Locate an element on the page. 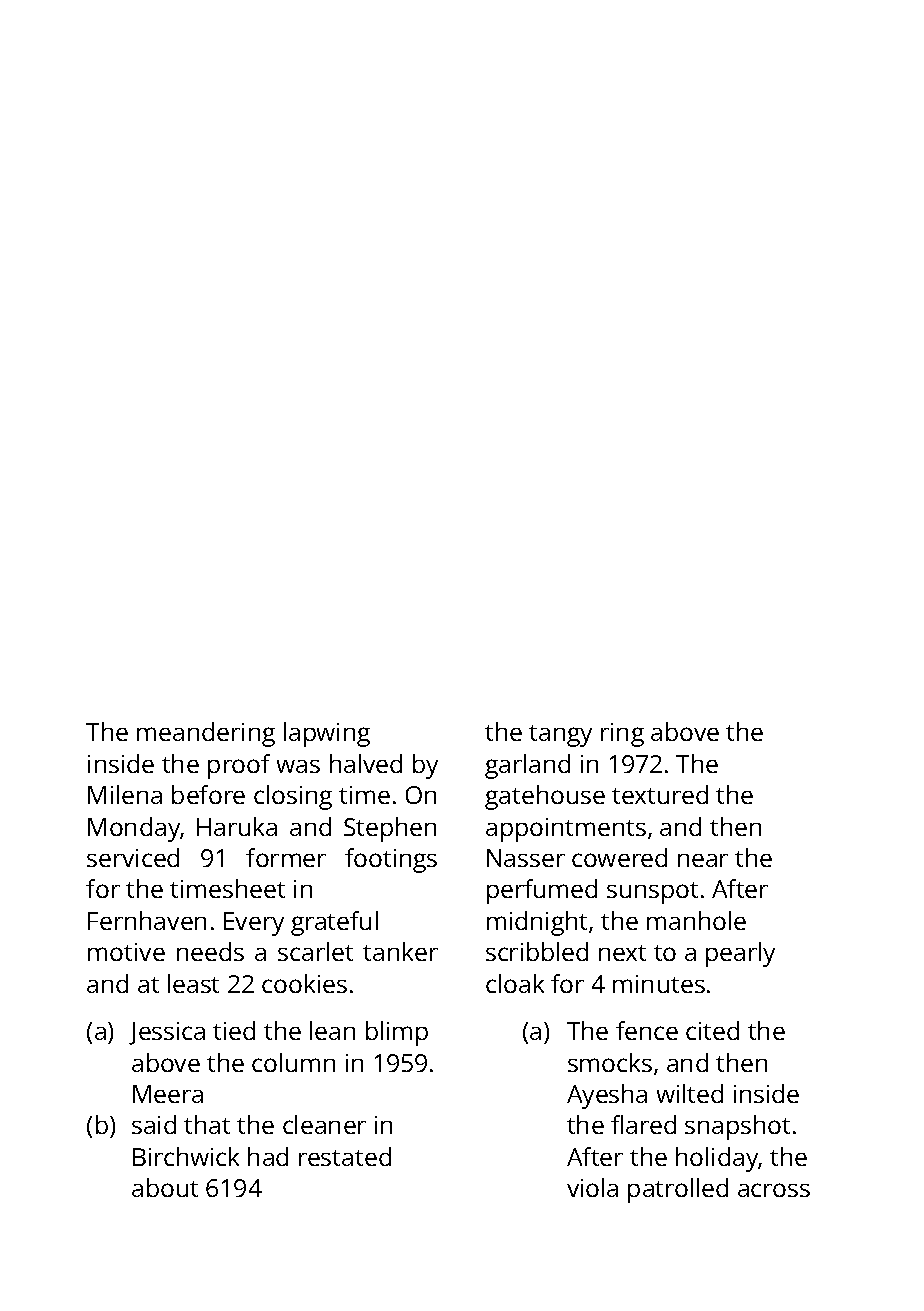 This image has height=1311, width=924. manhole is located at coordinates (696, 920).
